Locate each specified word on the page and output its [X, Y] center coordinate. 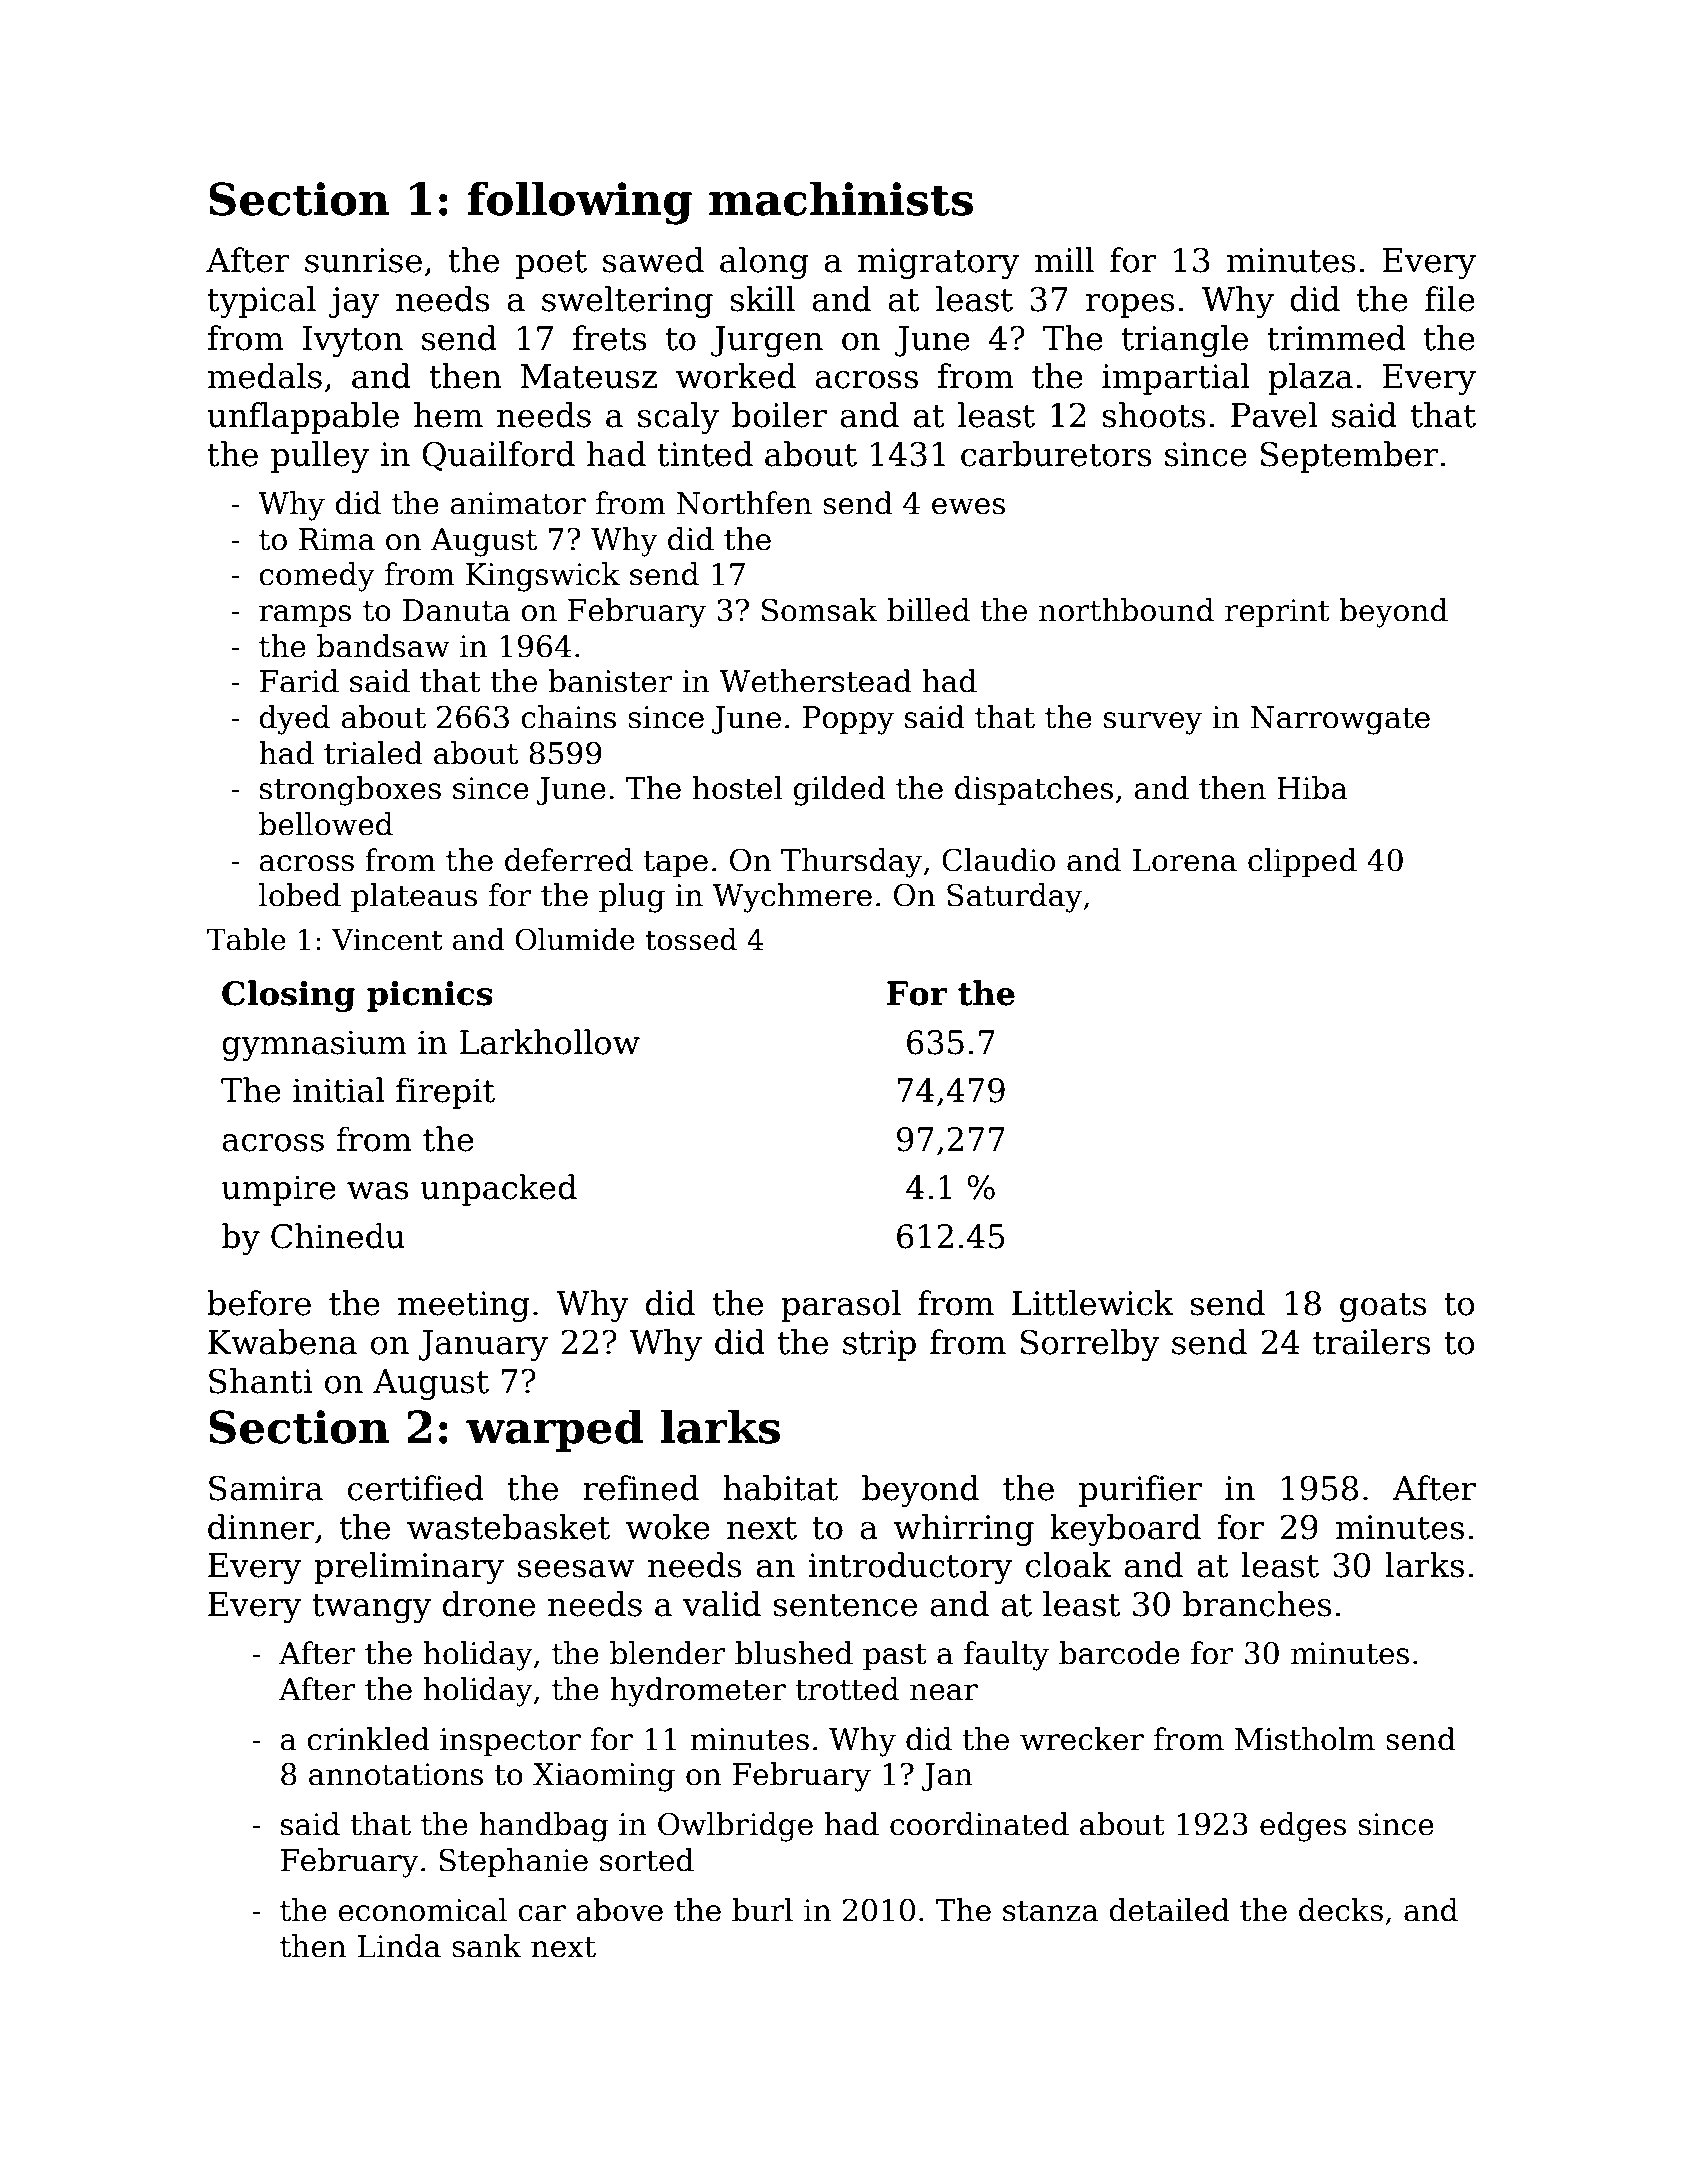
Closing [288, 996]
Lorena [1185, 860]
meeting [464, 1306]
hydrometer [698, 1692]
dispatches [1034, 790]
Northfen [744, 503]
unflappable [303, 418]
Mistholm [1305, 1739]
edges [1303, 1827]
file [1450, 299]
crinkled [368, 1739]
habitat [780, 1488]
